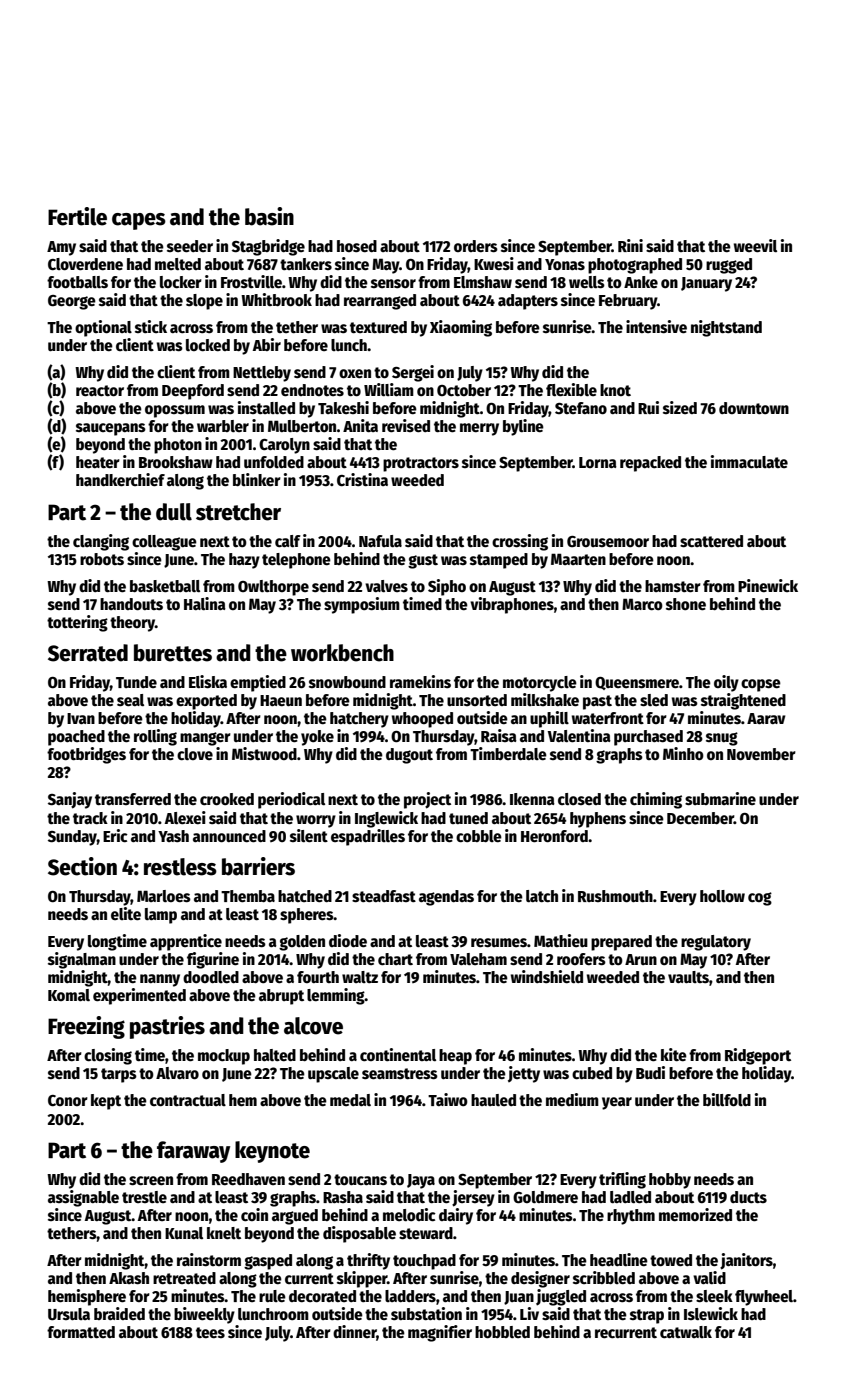 This page has width=849, height=1400. I want to click on shone, so click(686, 604).
